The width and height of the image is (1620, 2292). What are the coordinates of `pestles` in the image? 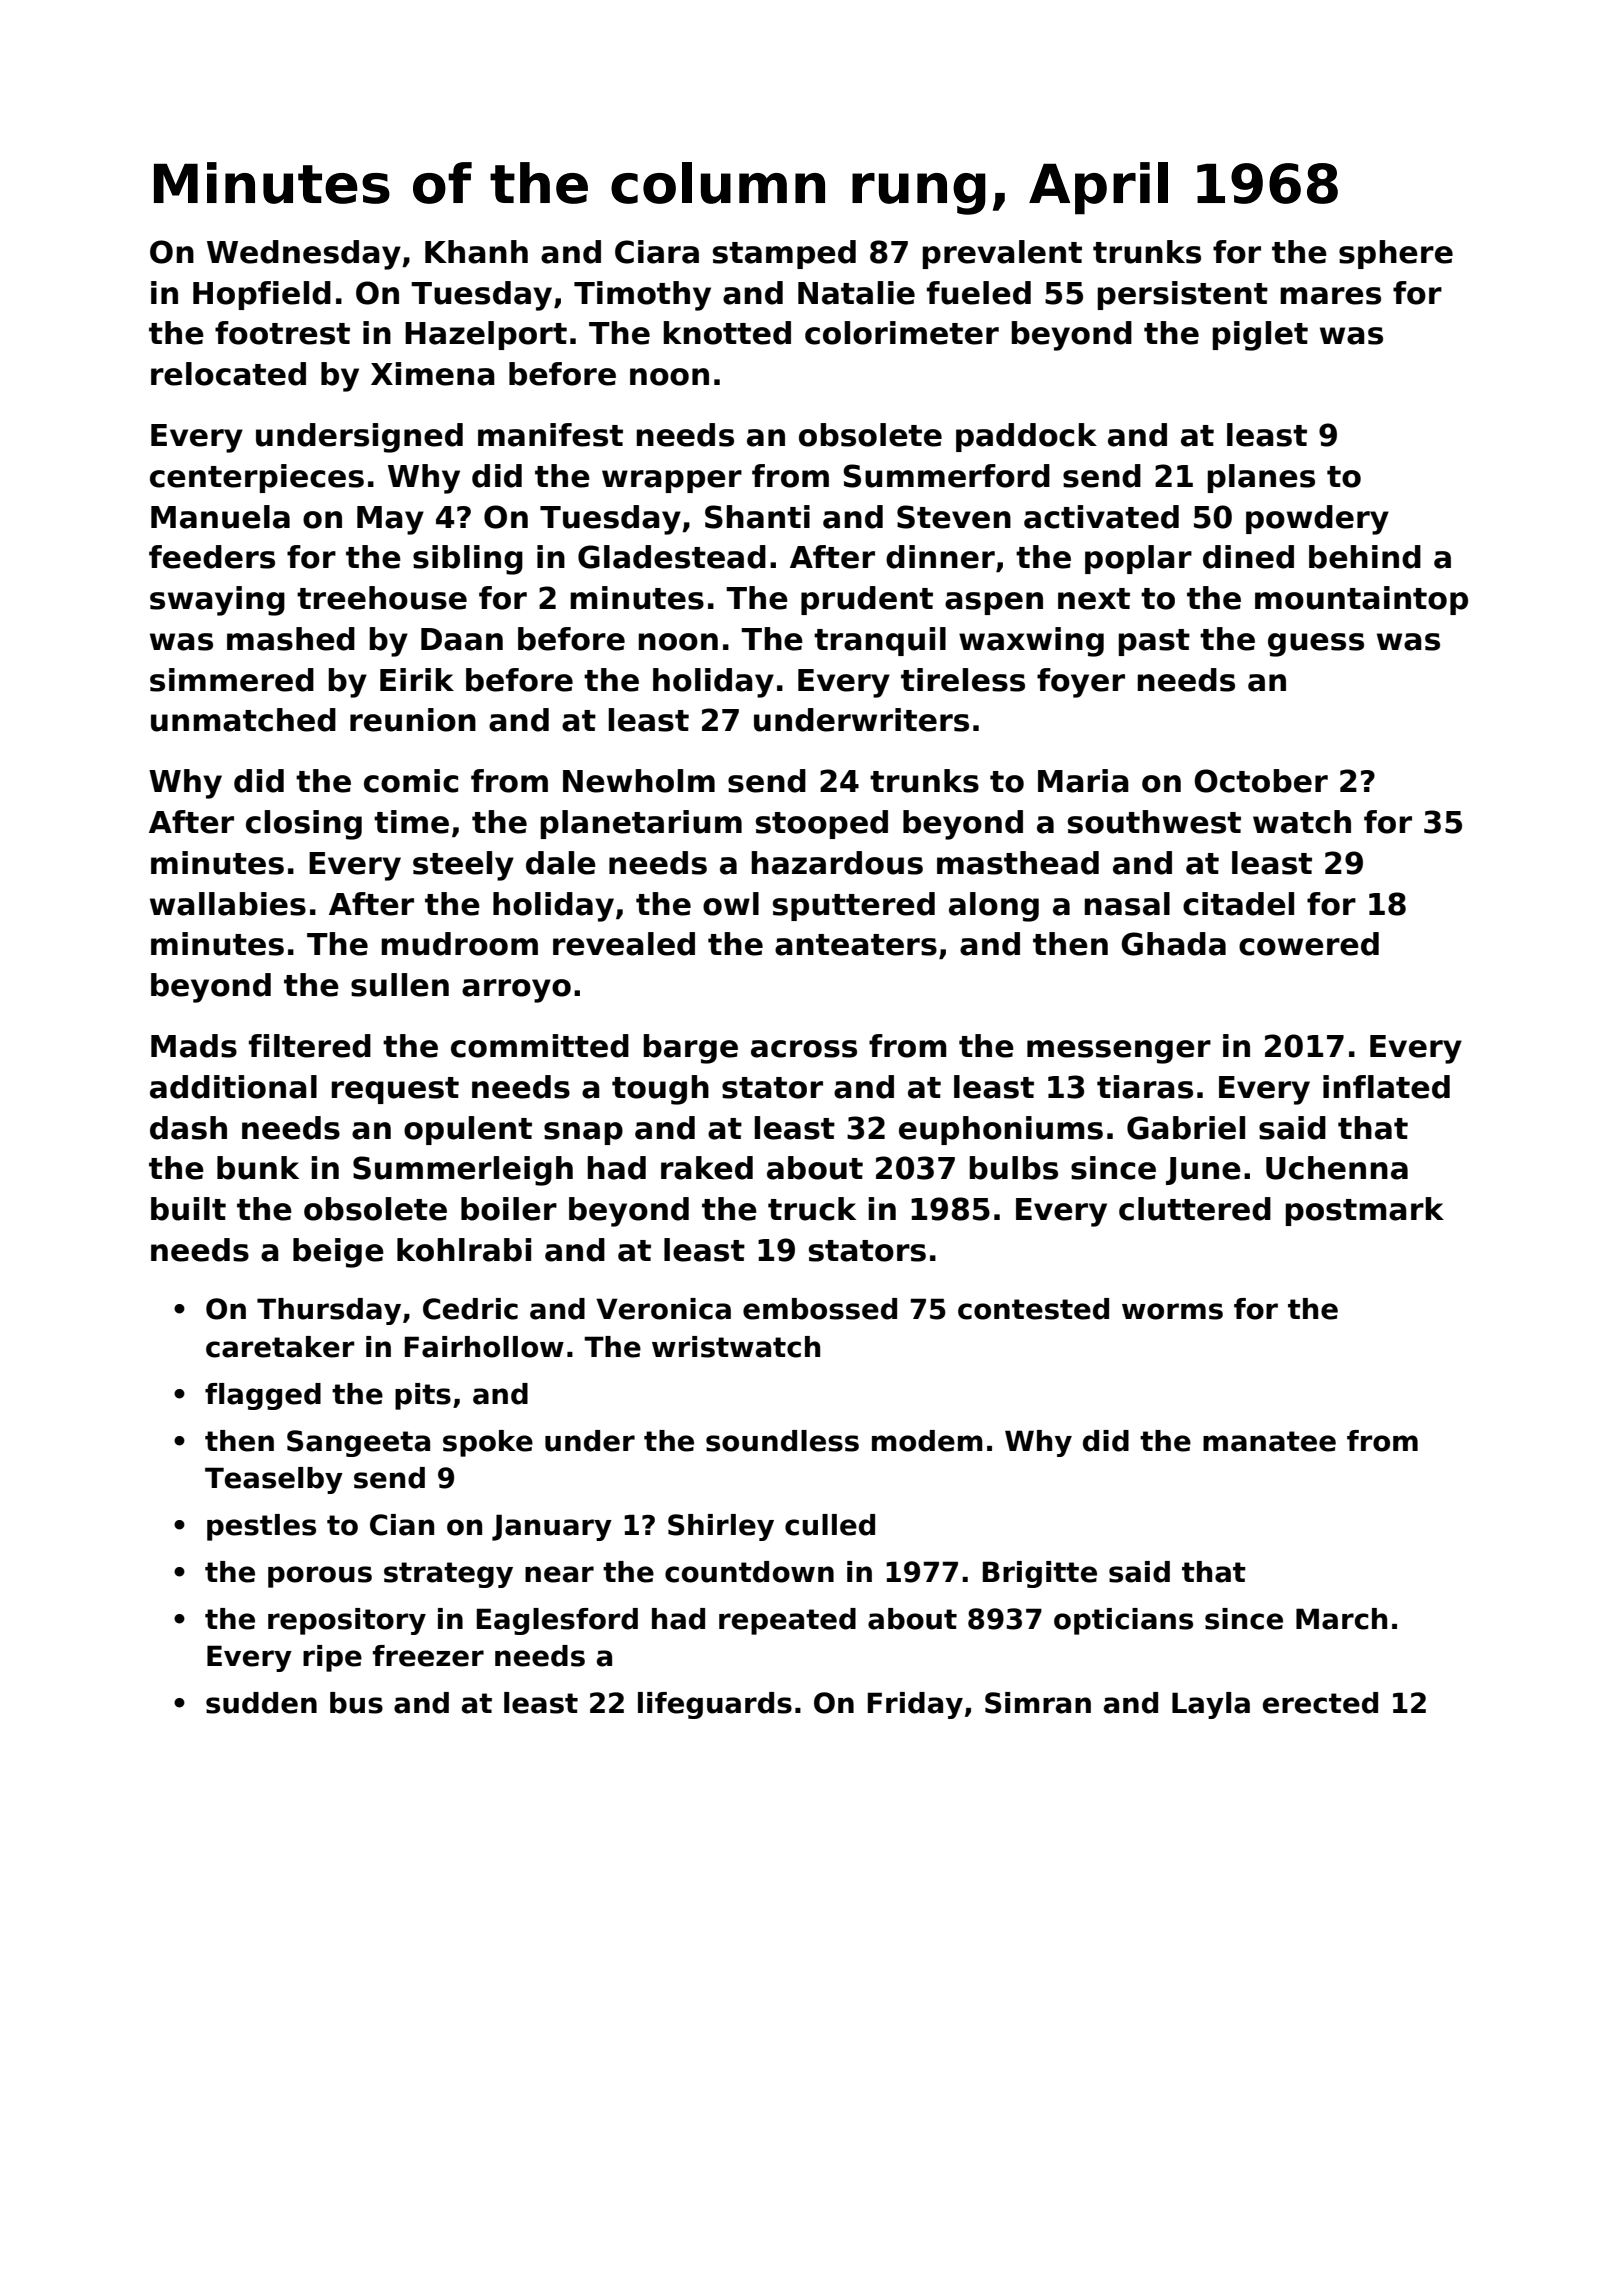 It's located at (261, 1527).
